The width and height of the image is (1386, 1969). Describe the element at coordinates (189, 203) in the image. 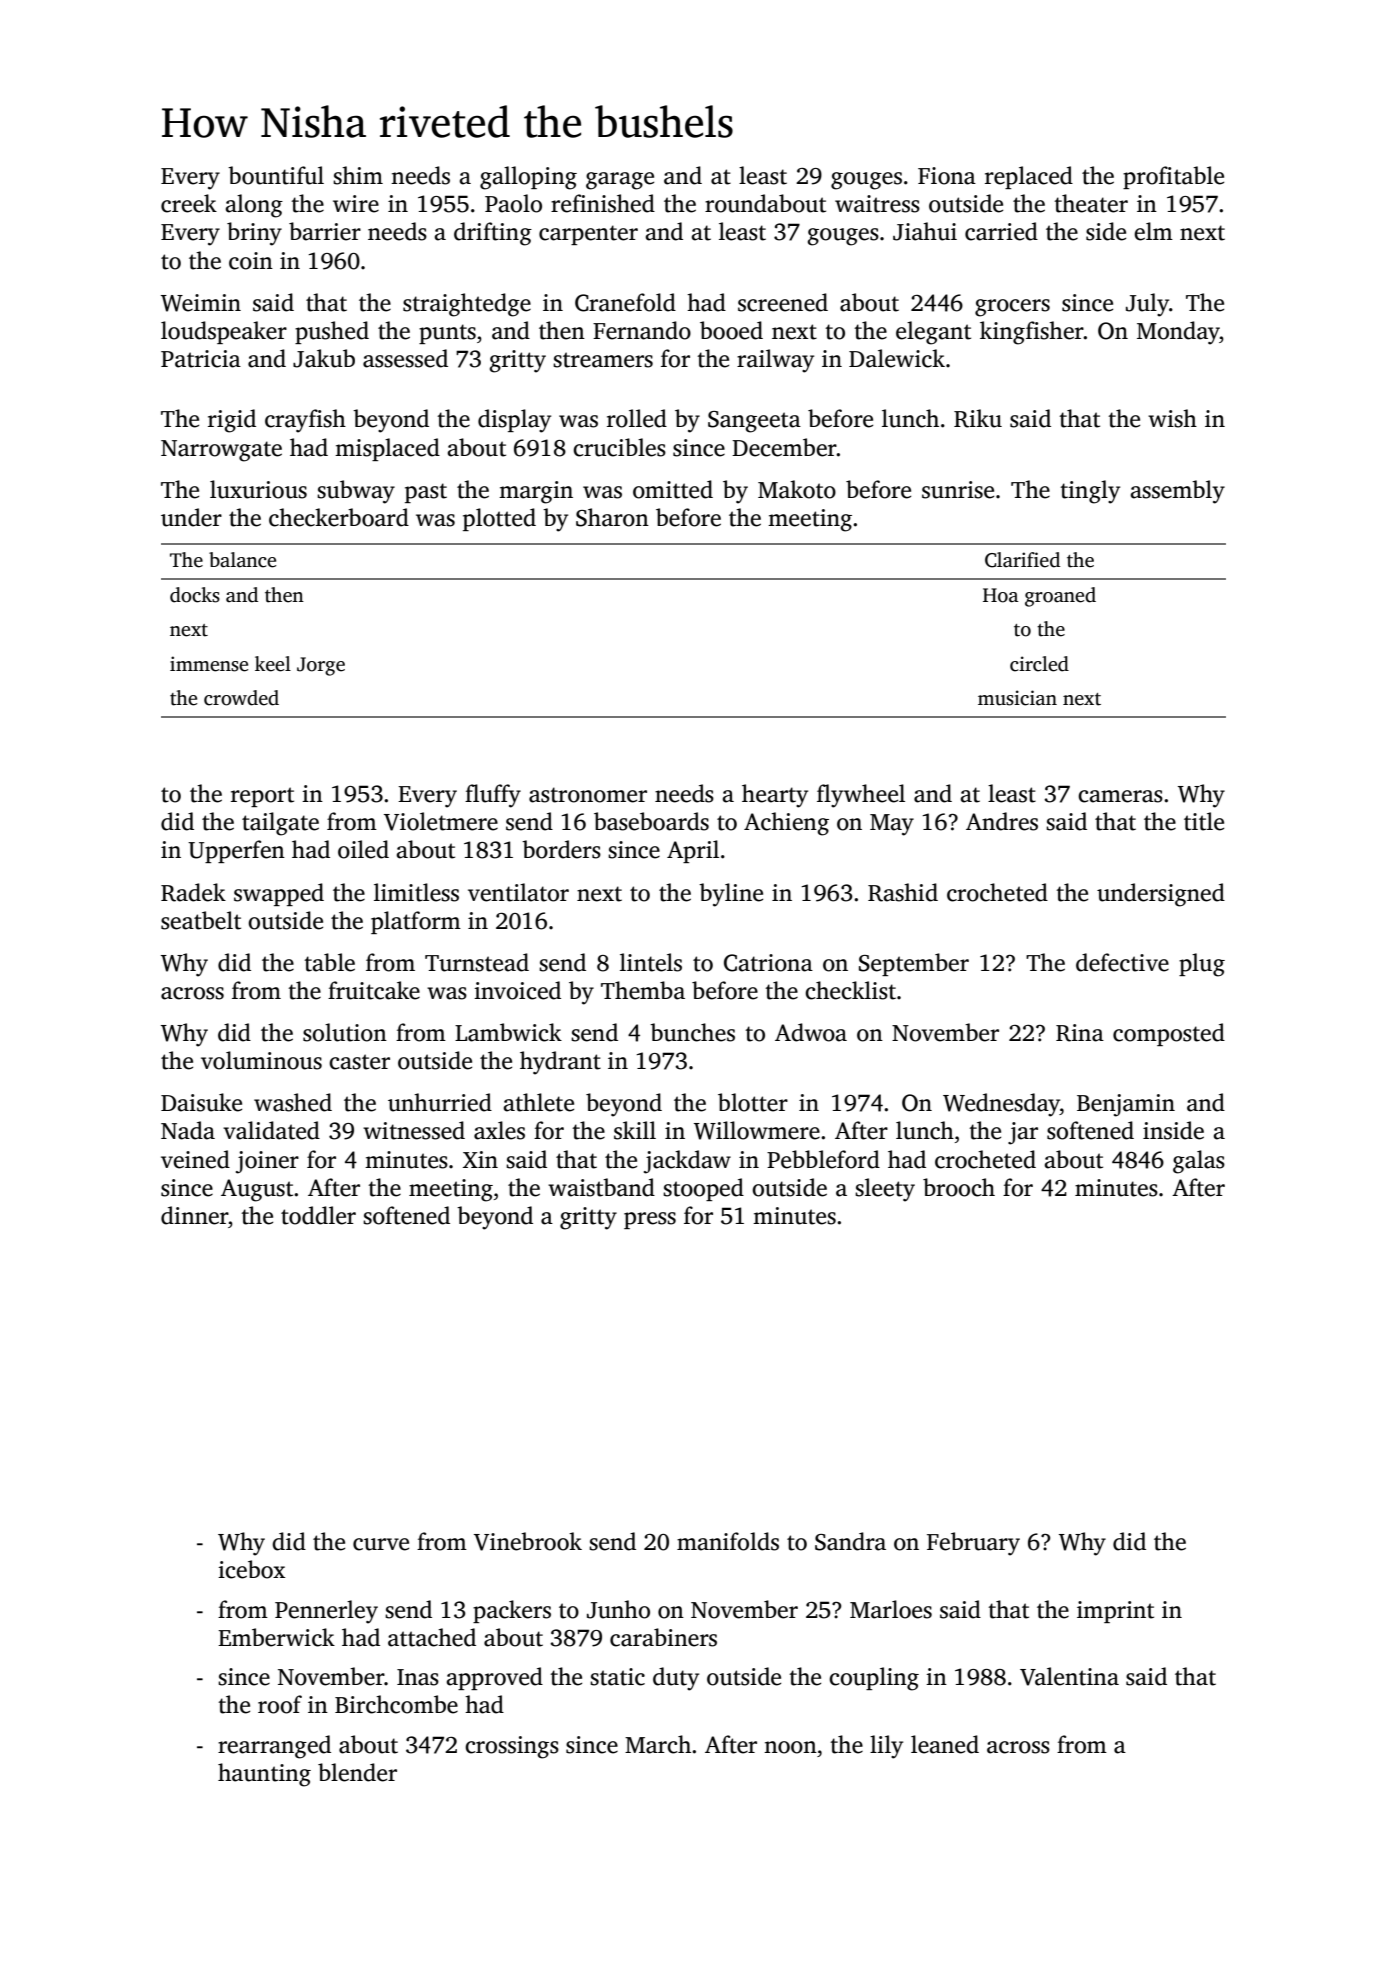

I see `creek` at that location.
